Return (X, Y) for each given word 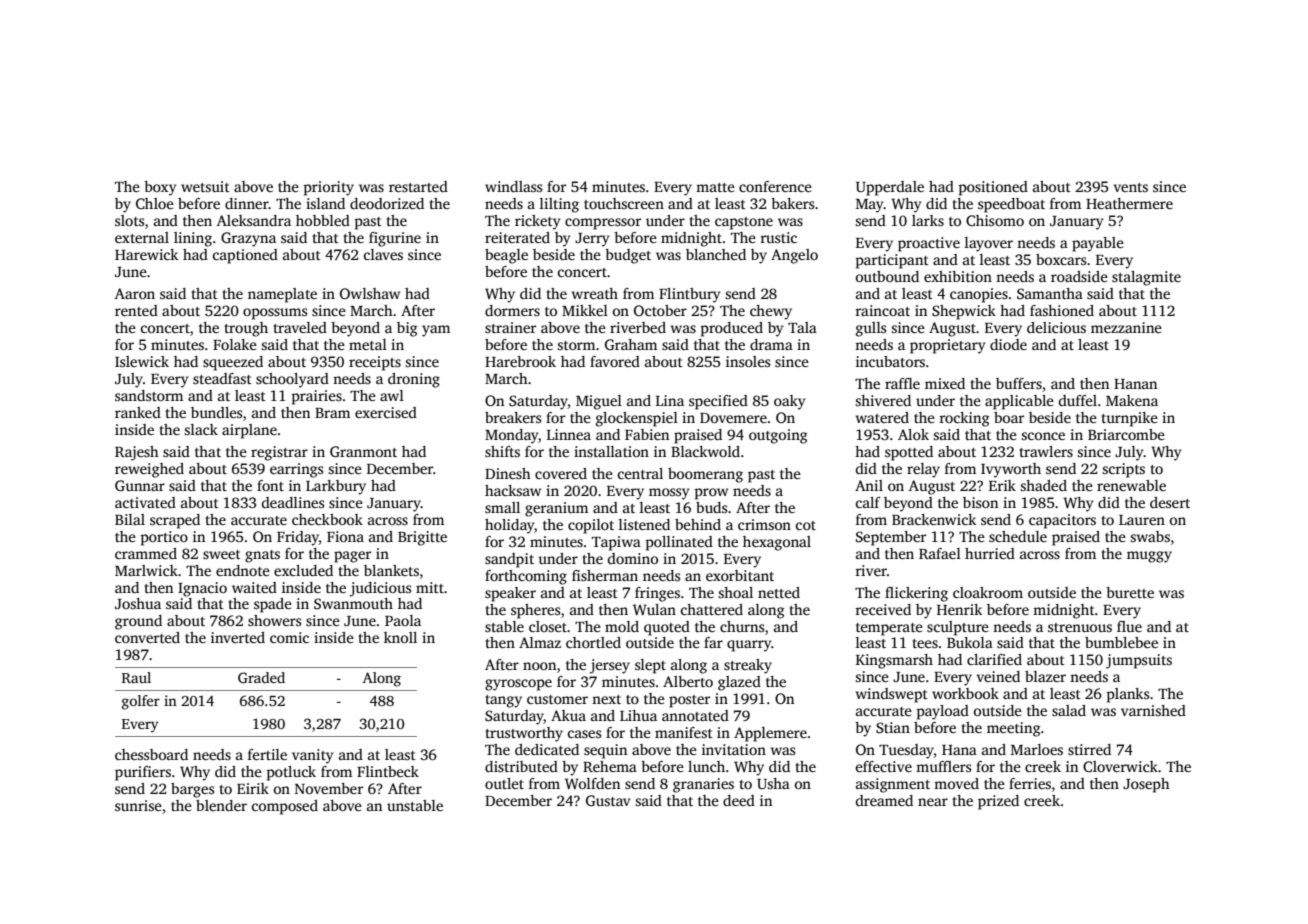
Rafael (940, 553)
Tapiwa (616, 543)
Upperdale (890, 188)
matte (715, 187)
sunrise (138, 805)
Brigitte (422, 538)
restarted (418, 186)
